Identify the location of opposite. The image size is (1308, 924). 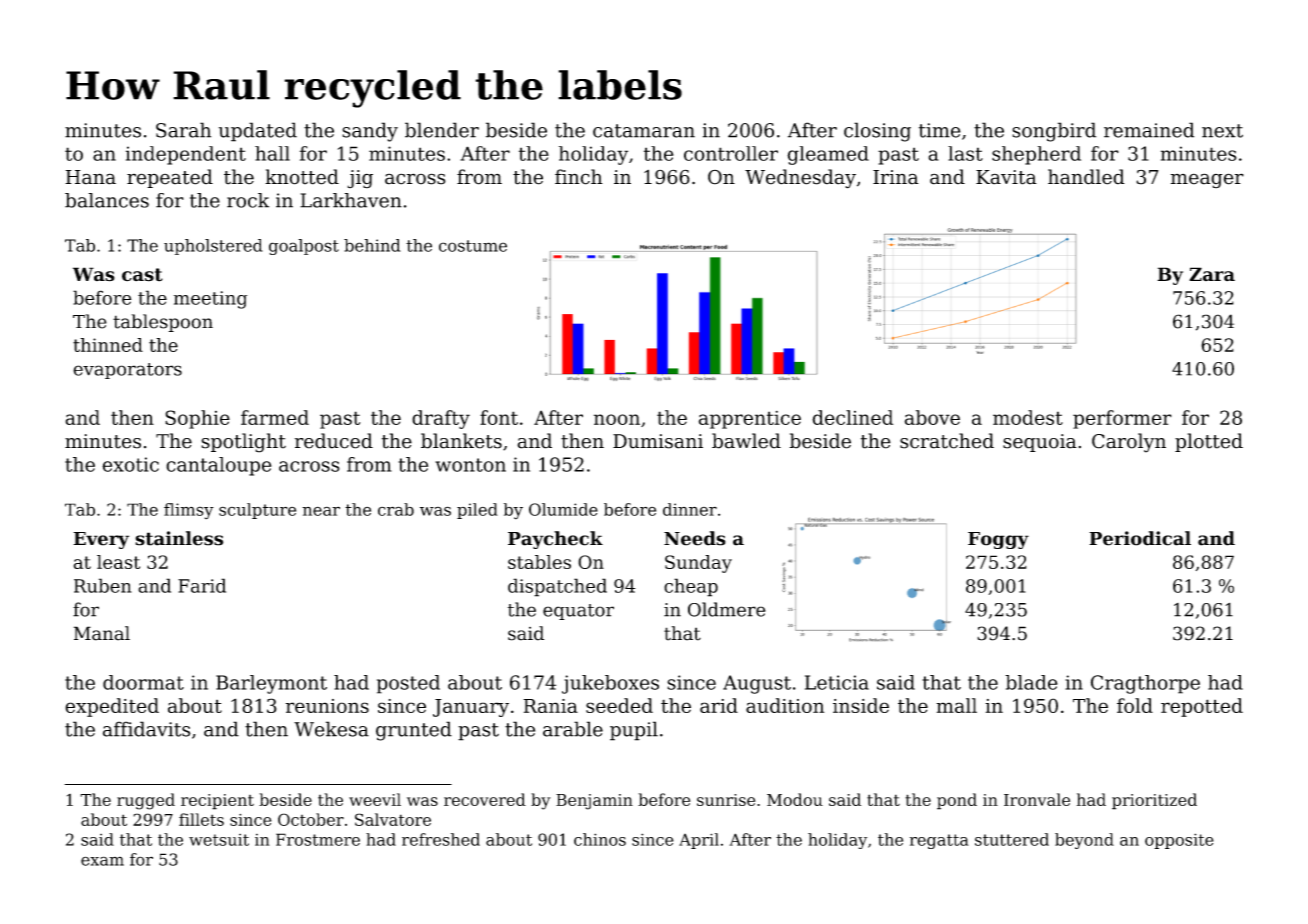
(1179, 841).
